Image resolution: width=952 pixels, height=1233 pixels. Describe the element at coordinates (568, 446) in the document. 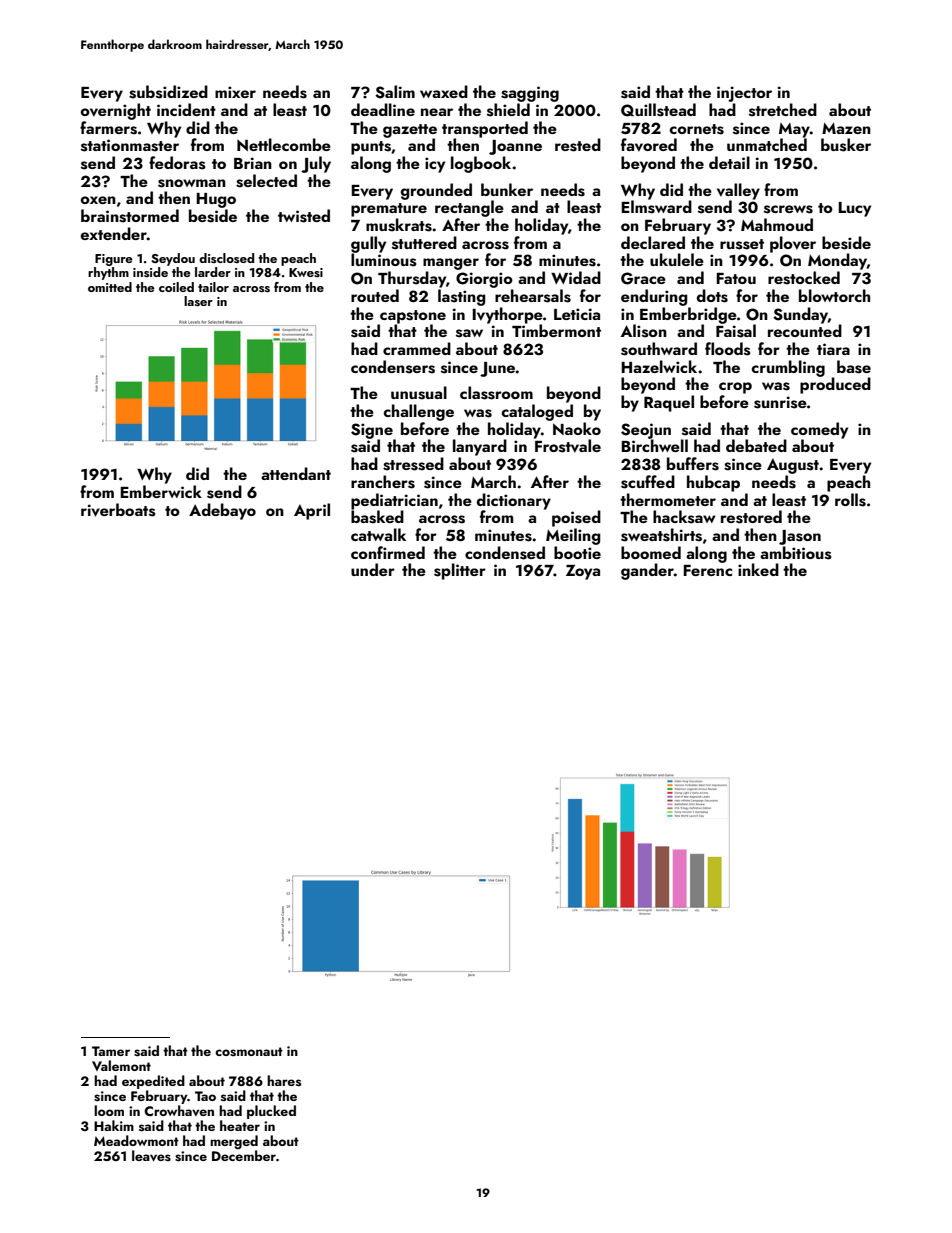

I see `Frostvale` at that location.
